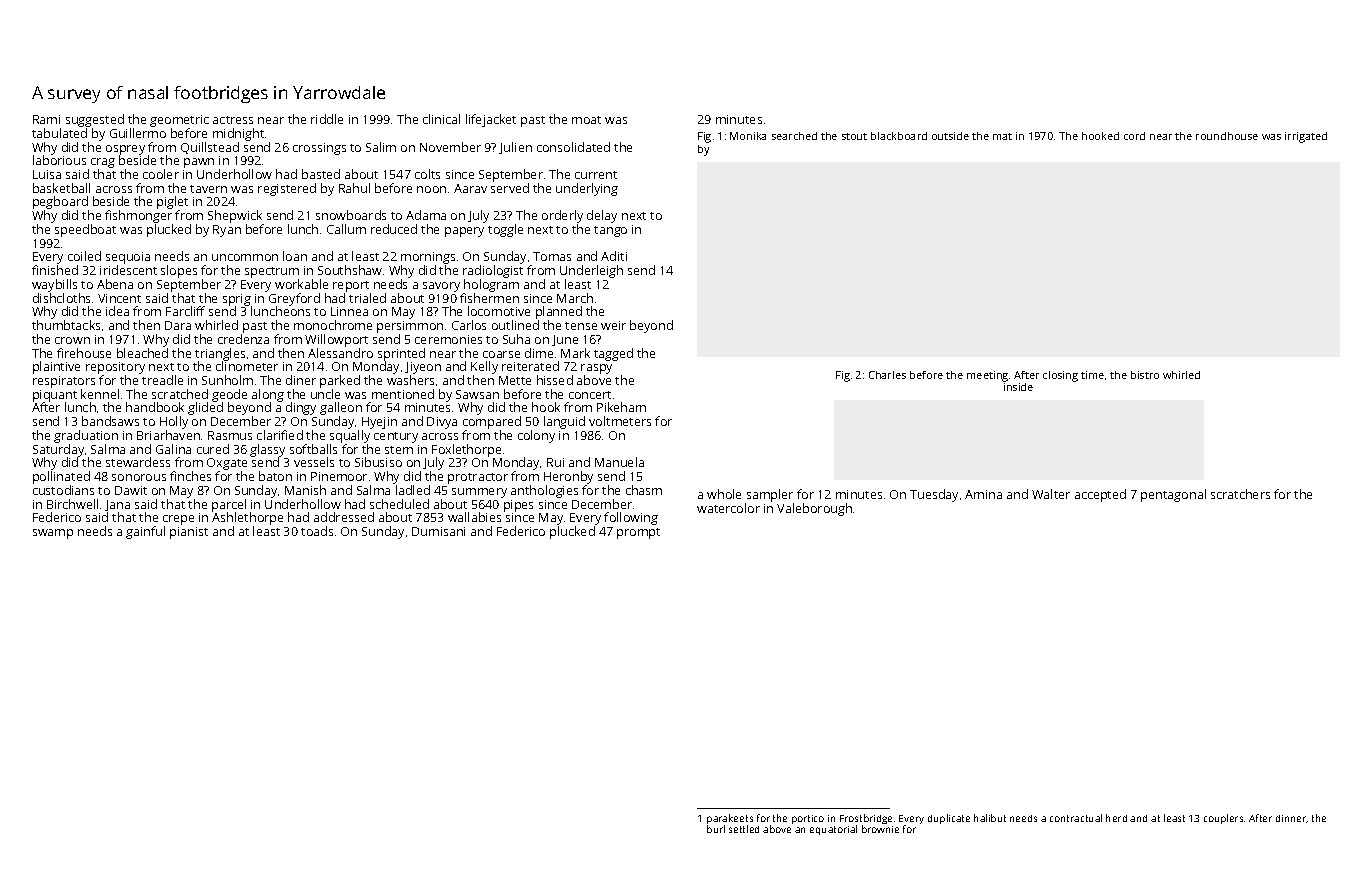 This document has height=887, width=1372. What do you see at coordinates (730, 819) in the document?
I see `parakeets` at bounding box center [730, 819].
